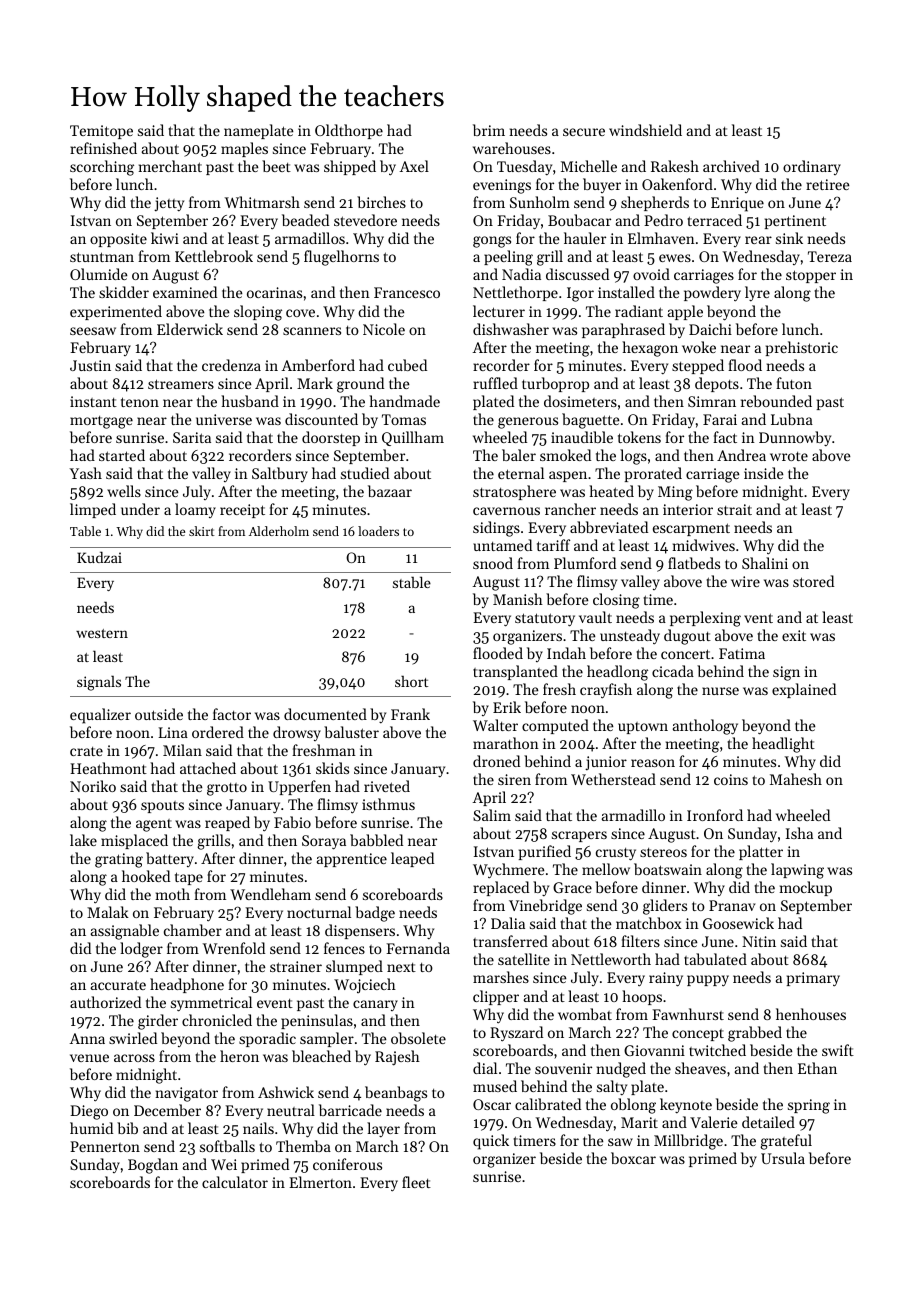  Describe the element at coordinates (416, 1182) in the screenshot. I see `fleet` at that location.
